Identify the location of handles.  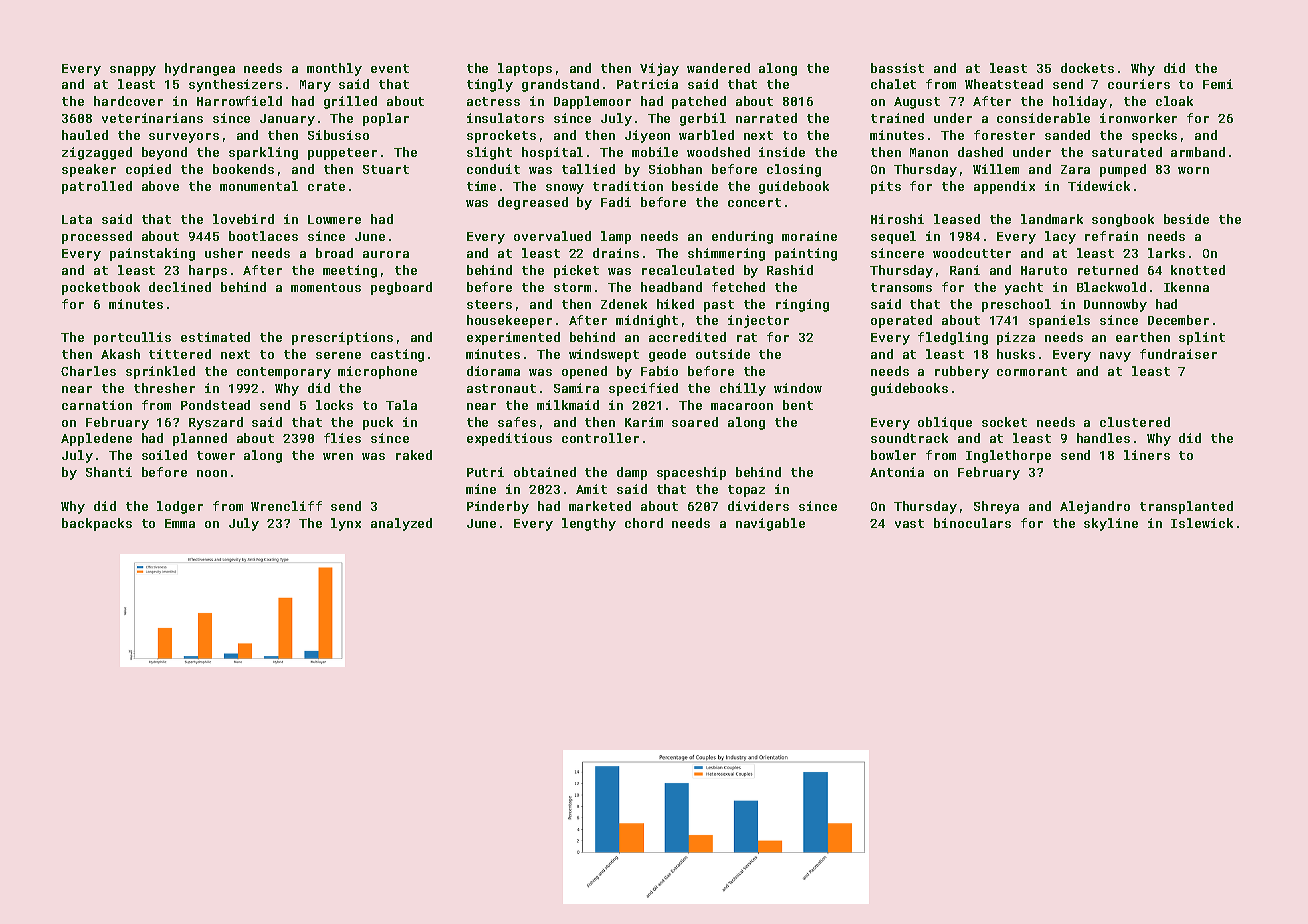
(1103, 438).
